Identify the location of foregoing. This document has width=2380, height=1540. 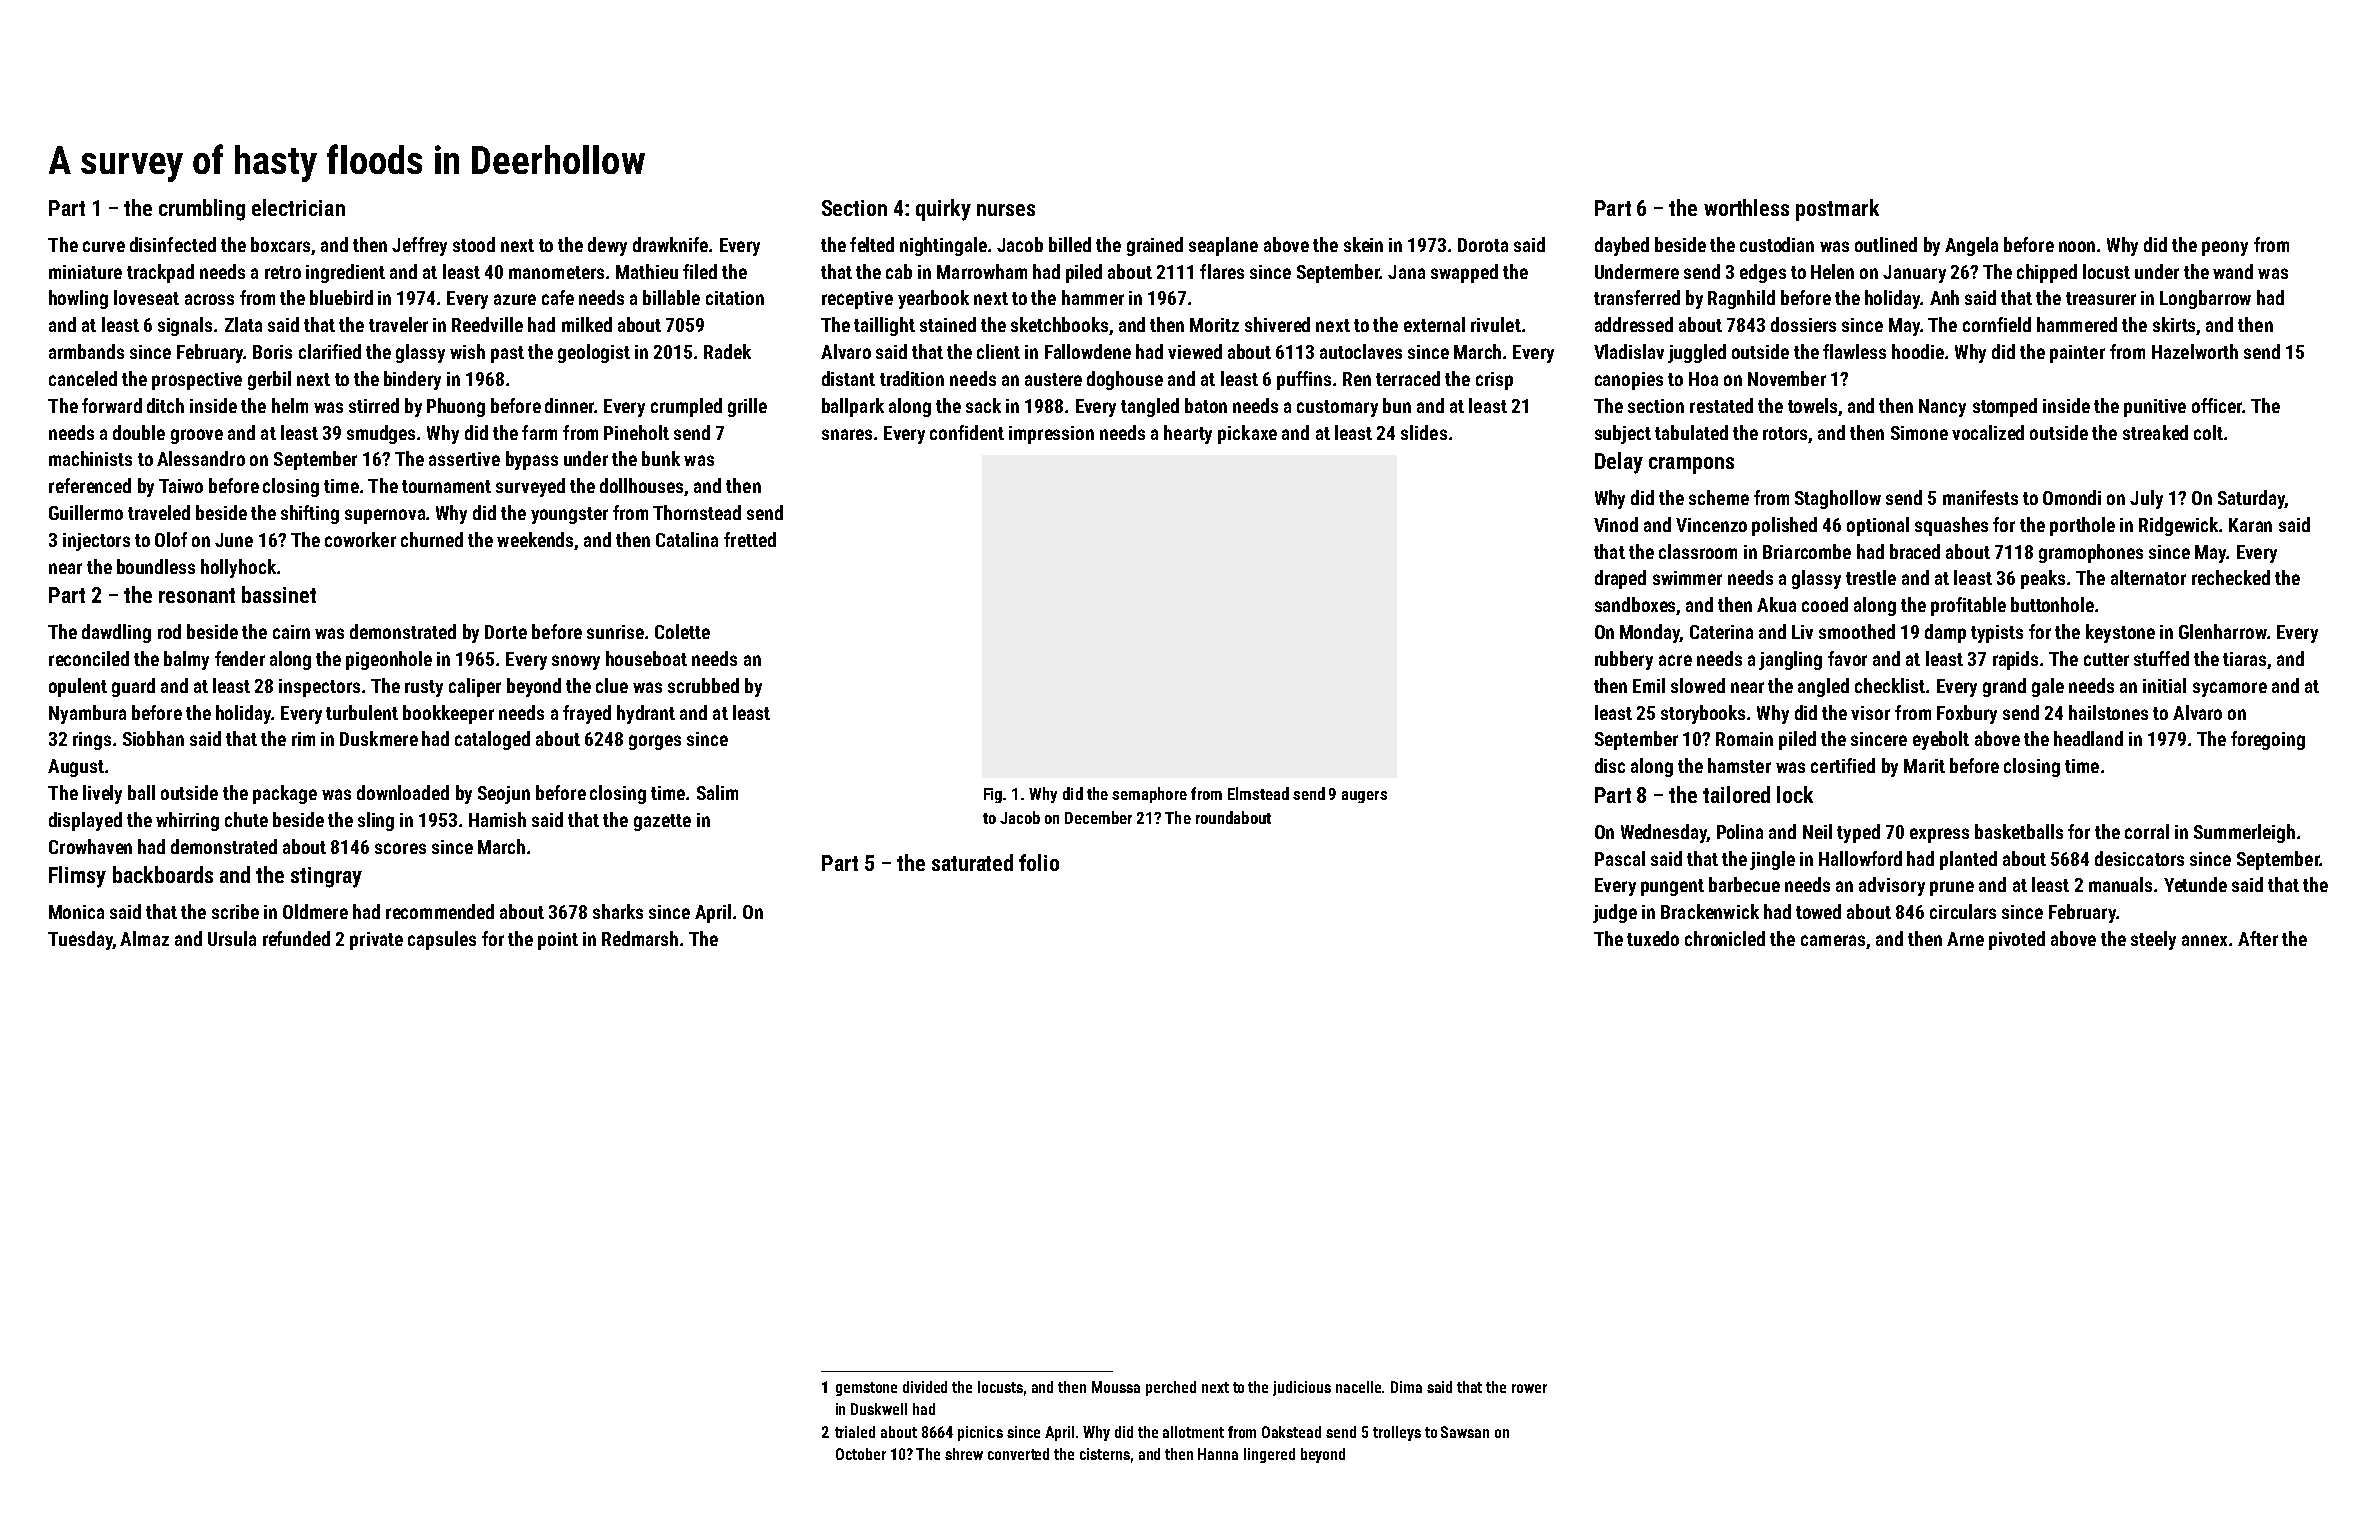
(2268, 740).
